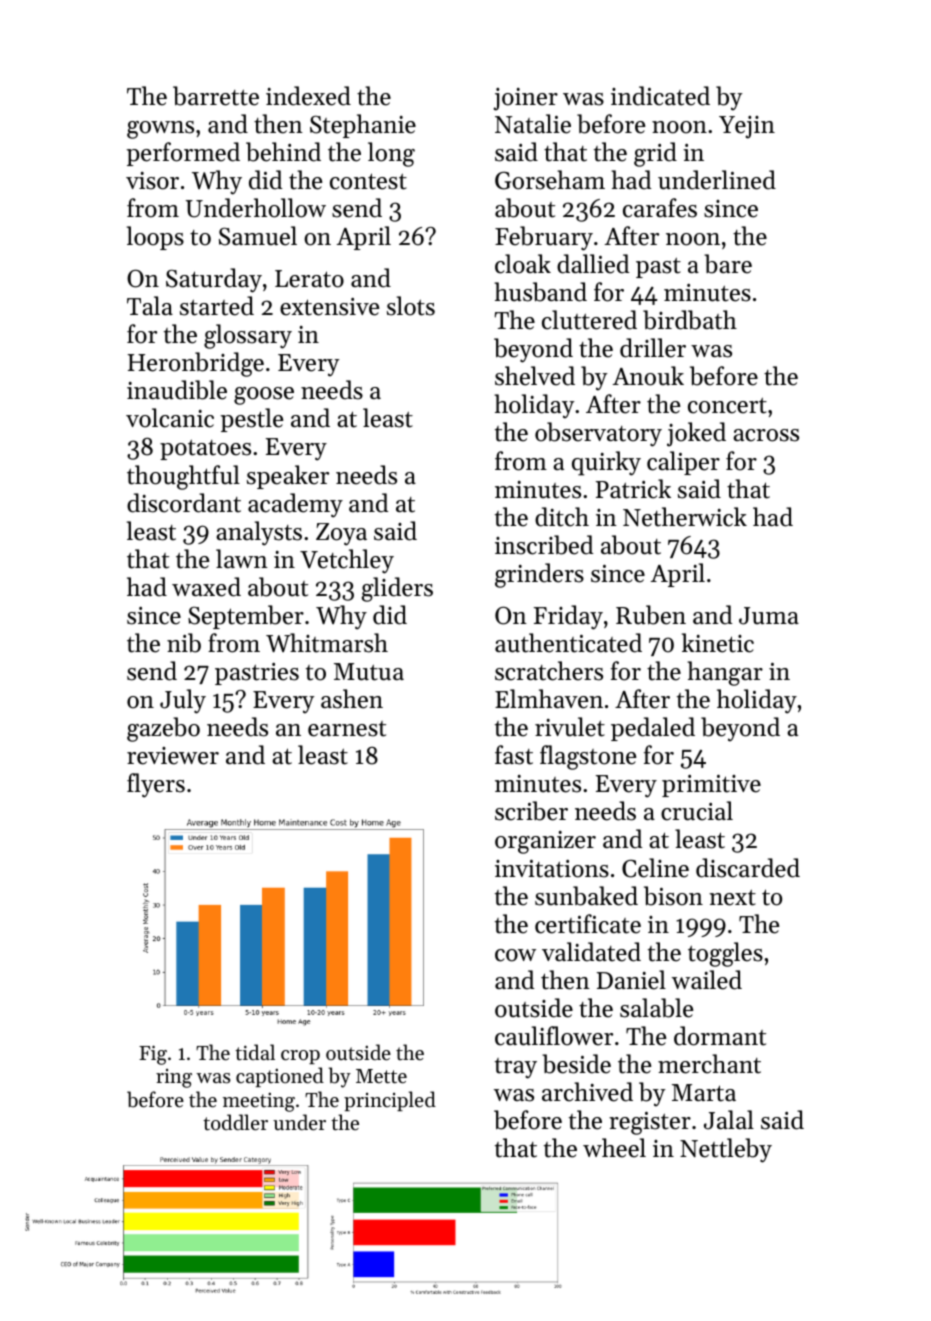  What do you see at coordinates (769, 616) in the document?
I see `Juma` at bounding box center [769, 616].
